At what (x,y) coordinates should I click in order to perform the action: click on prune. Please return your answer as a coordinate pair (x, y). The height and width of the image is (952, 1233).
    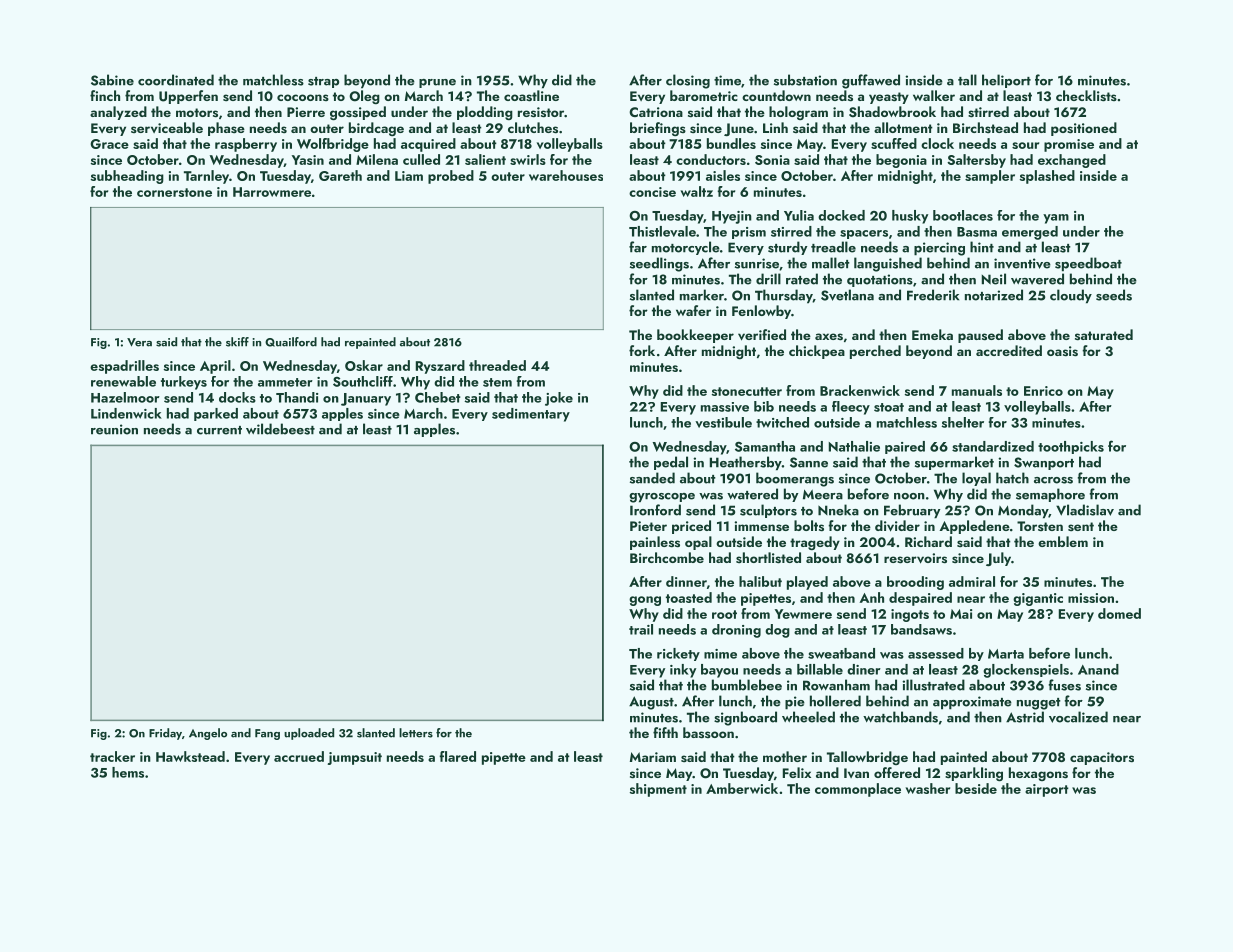
    Looking at the image, I should click on (437, 83).
